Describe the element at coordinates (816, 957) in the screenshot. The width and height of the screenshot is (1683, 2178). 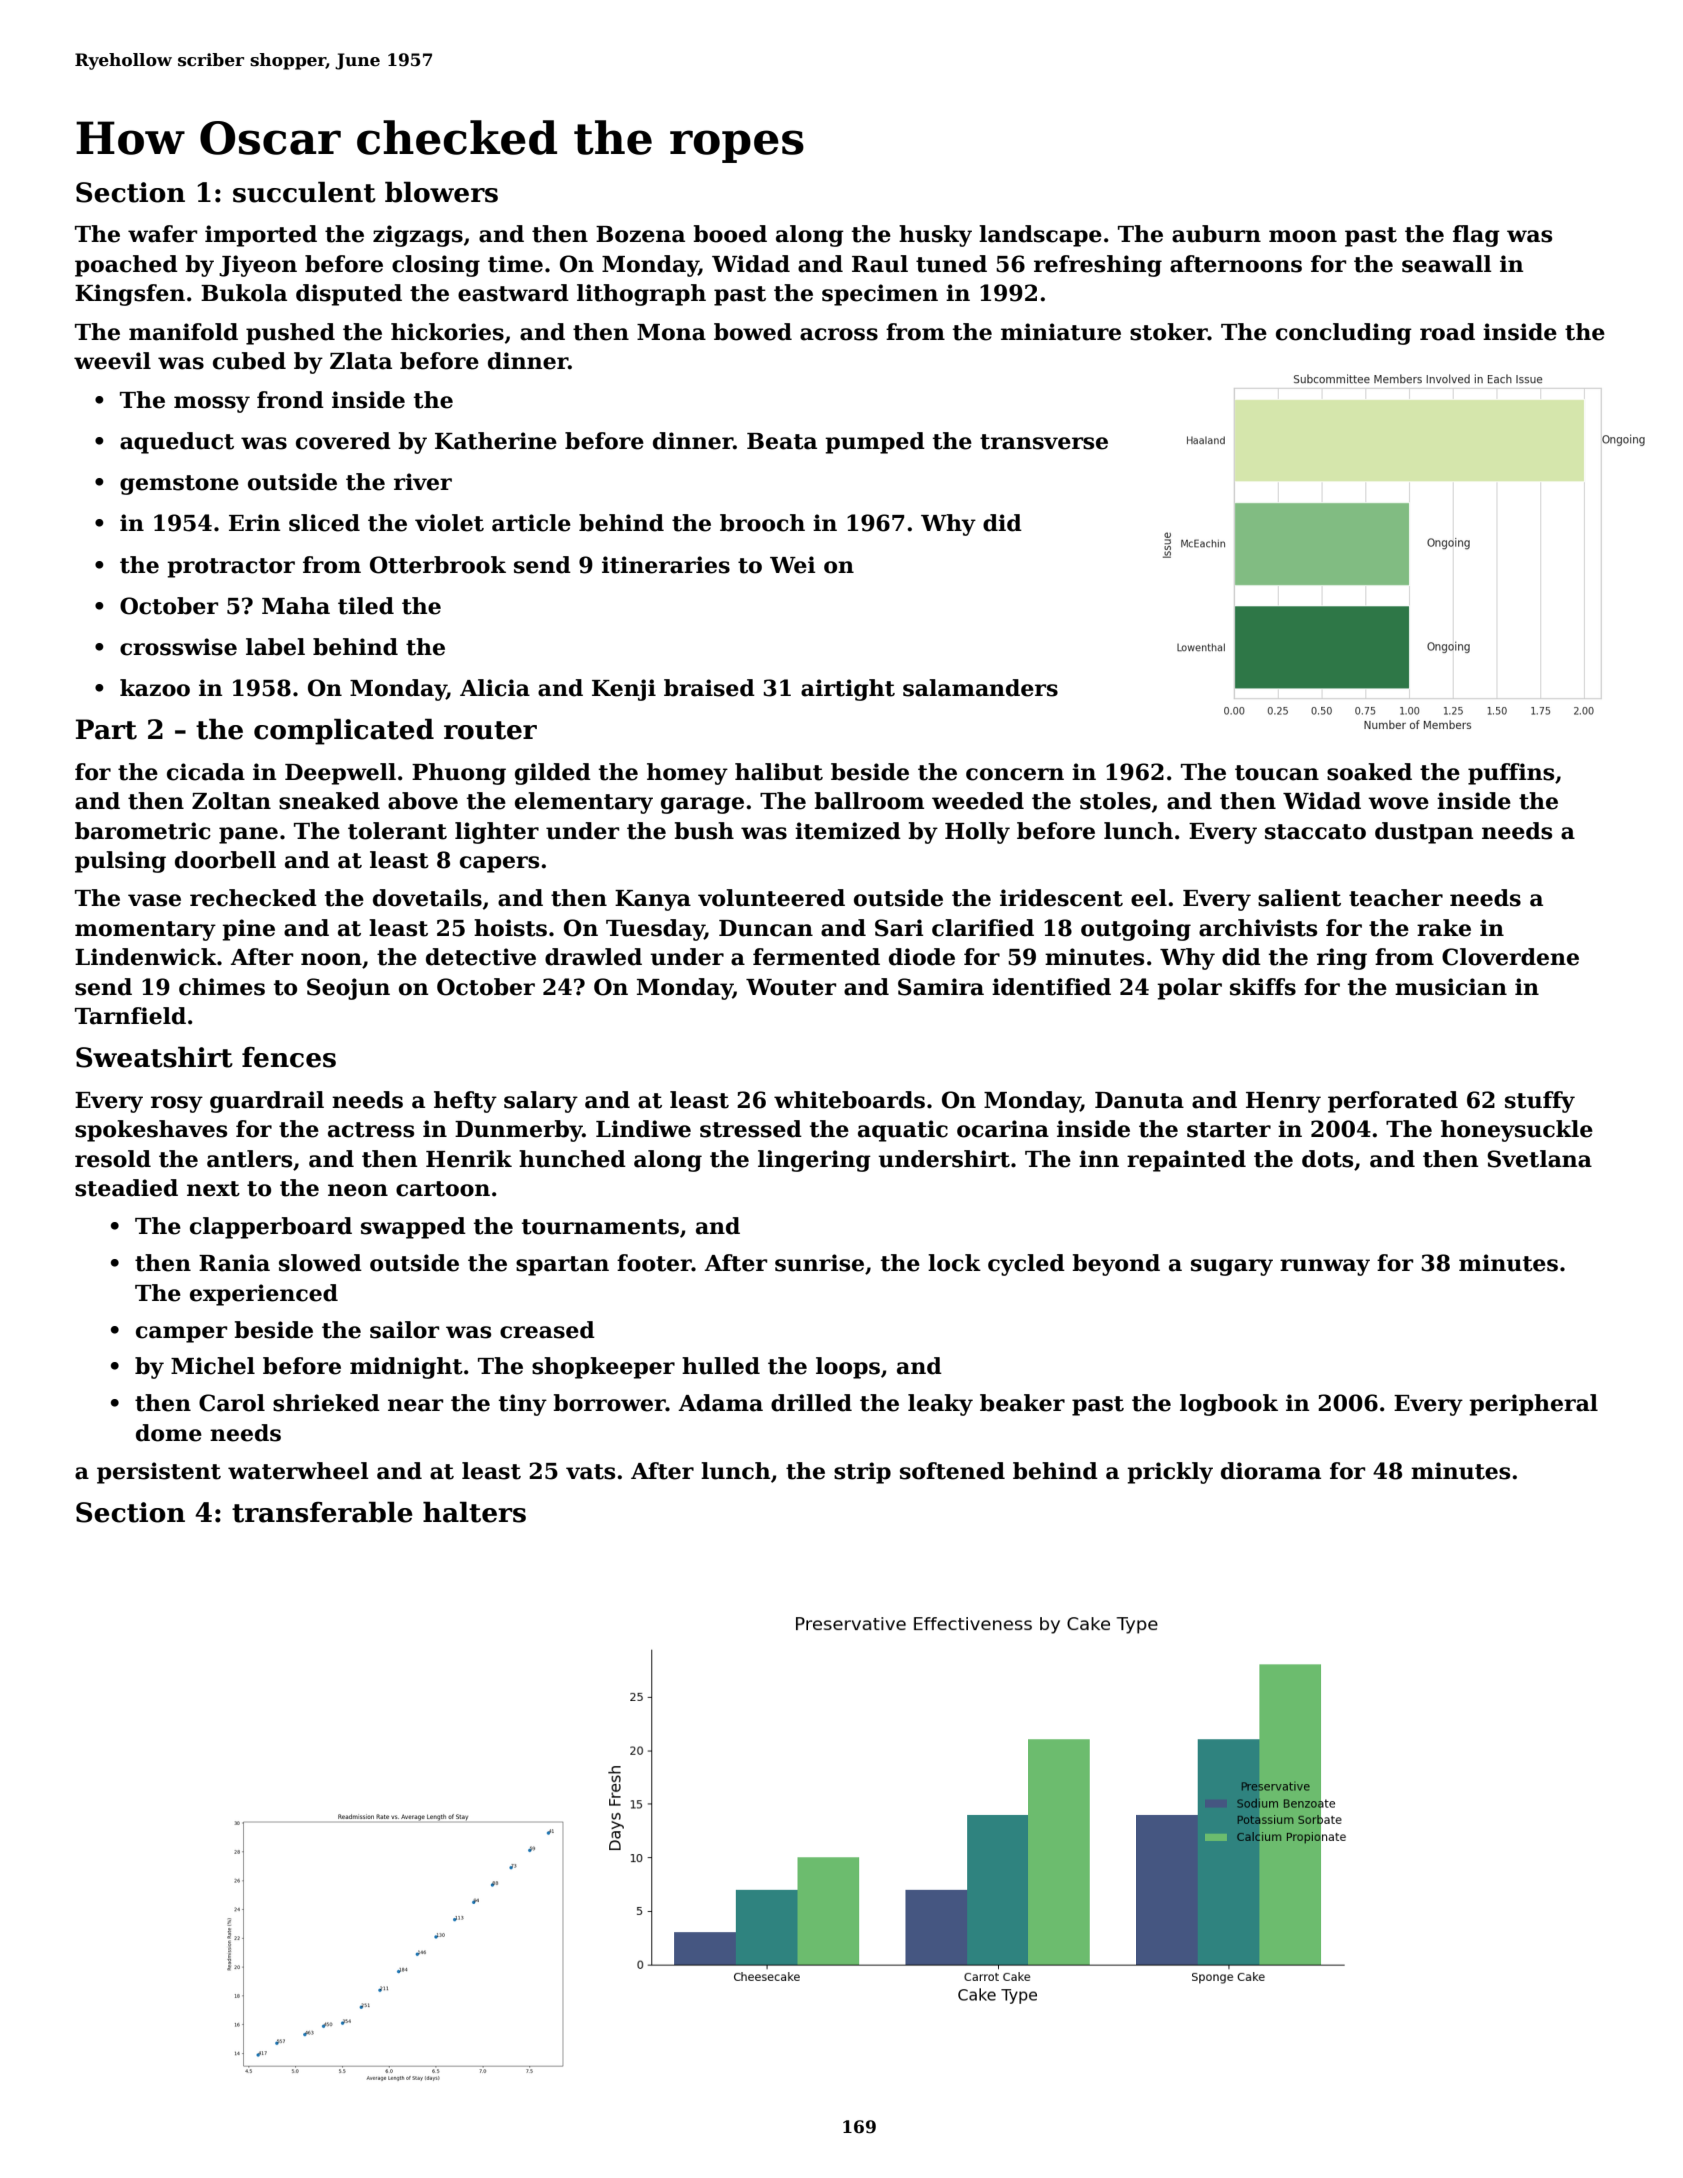
I see `fermented` at that location.
